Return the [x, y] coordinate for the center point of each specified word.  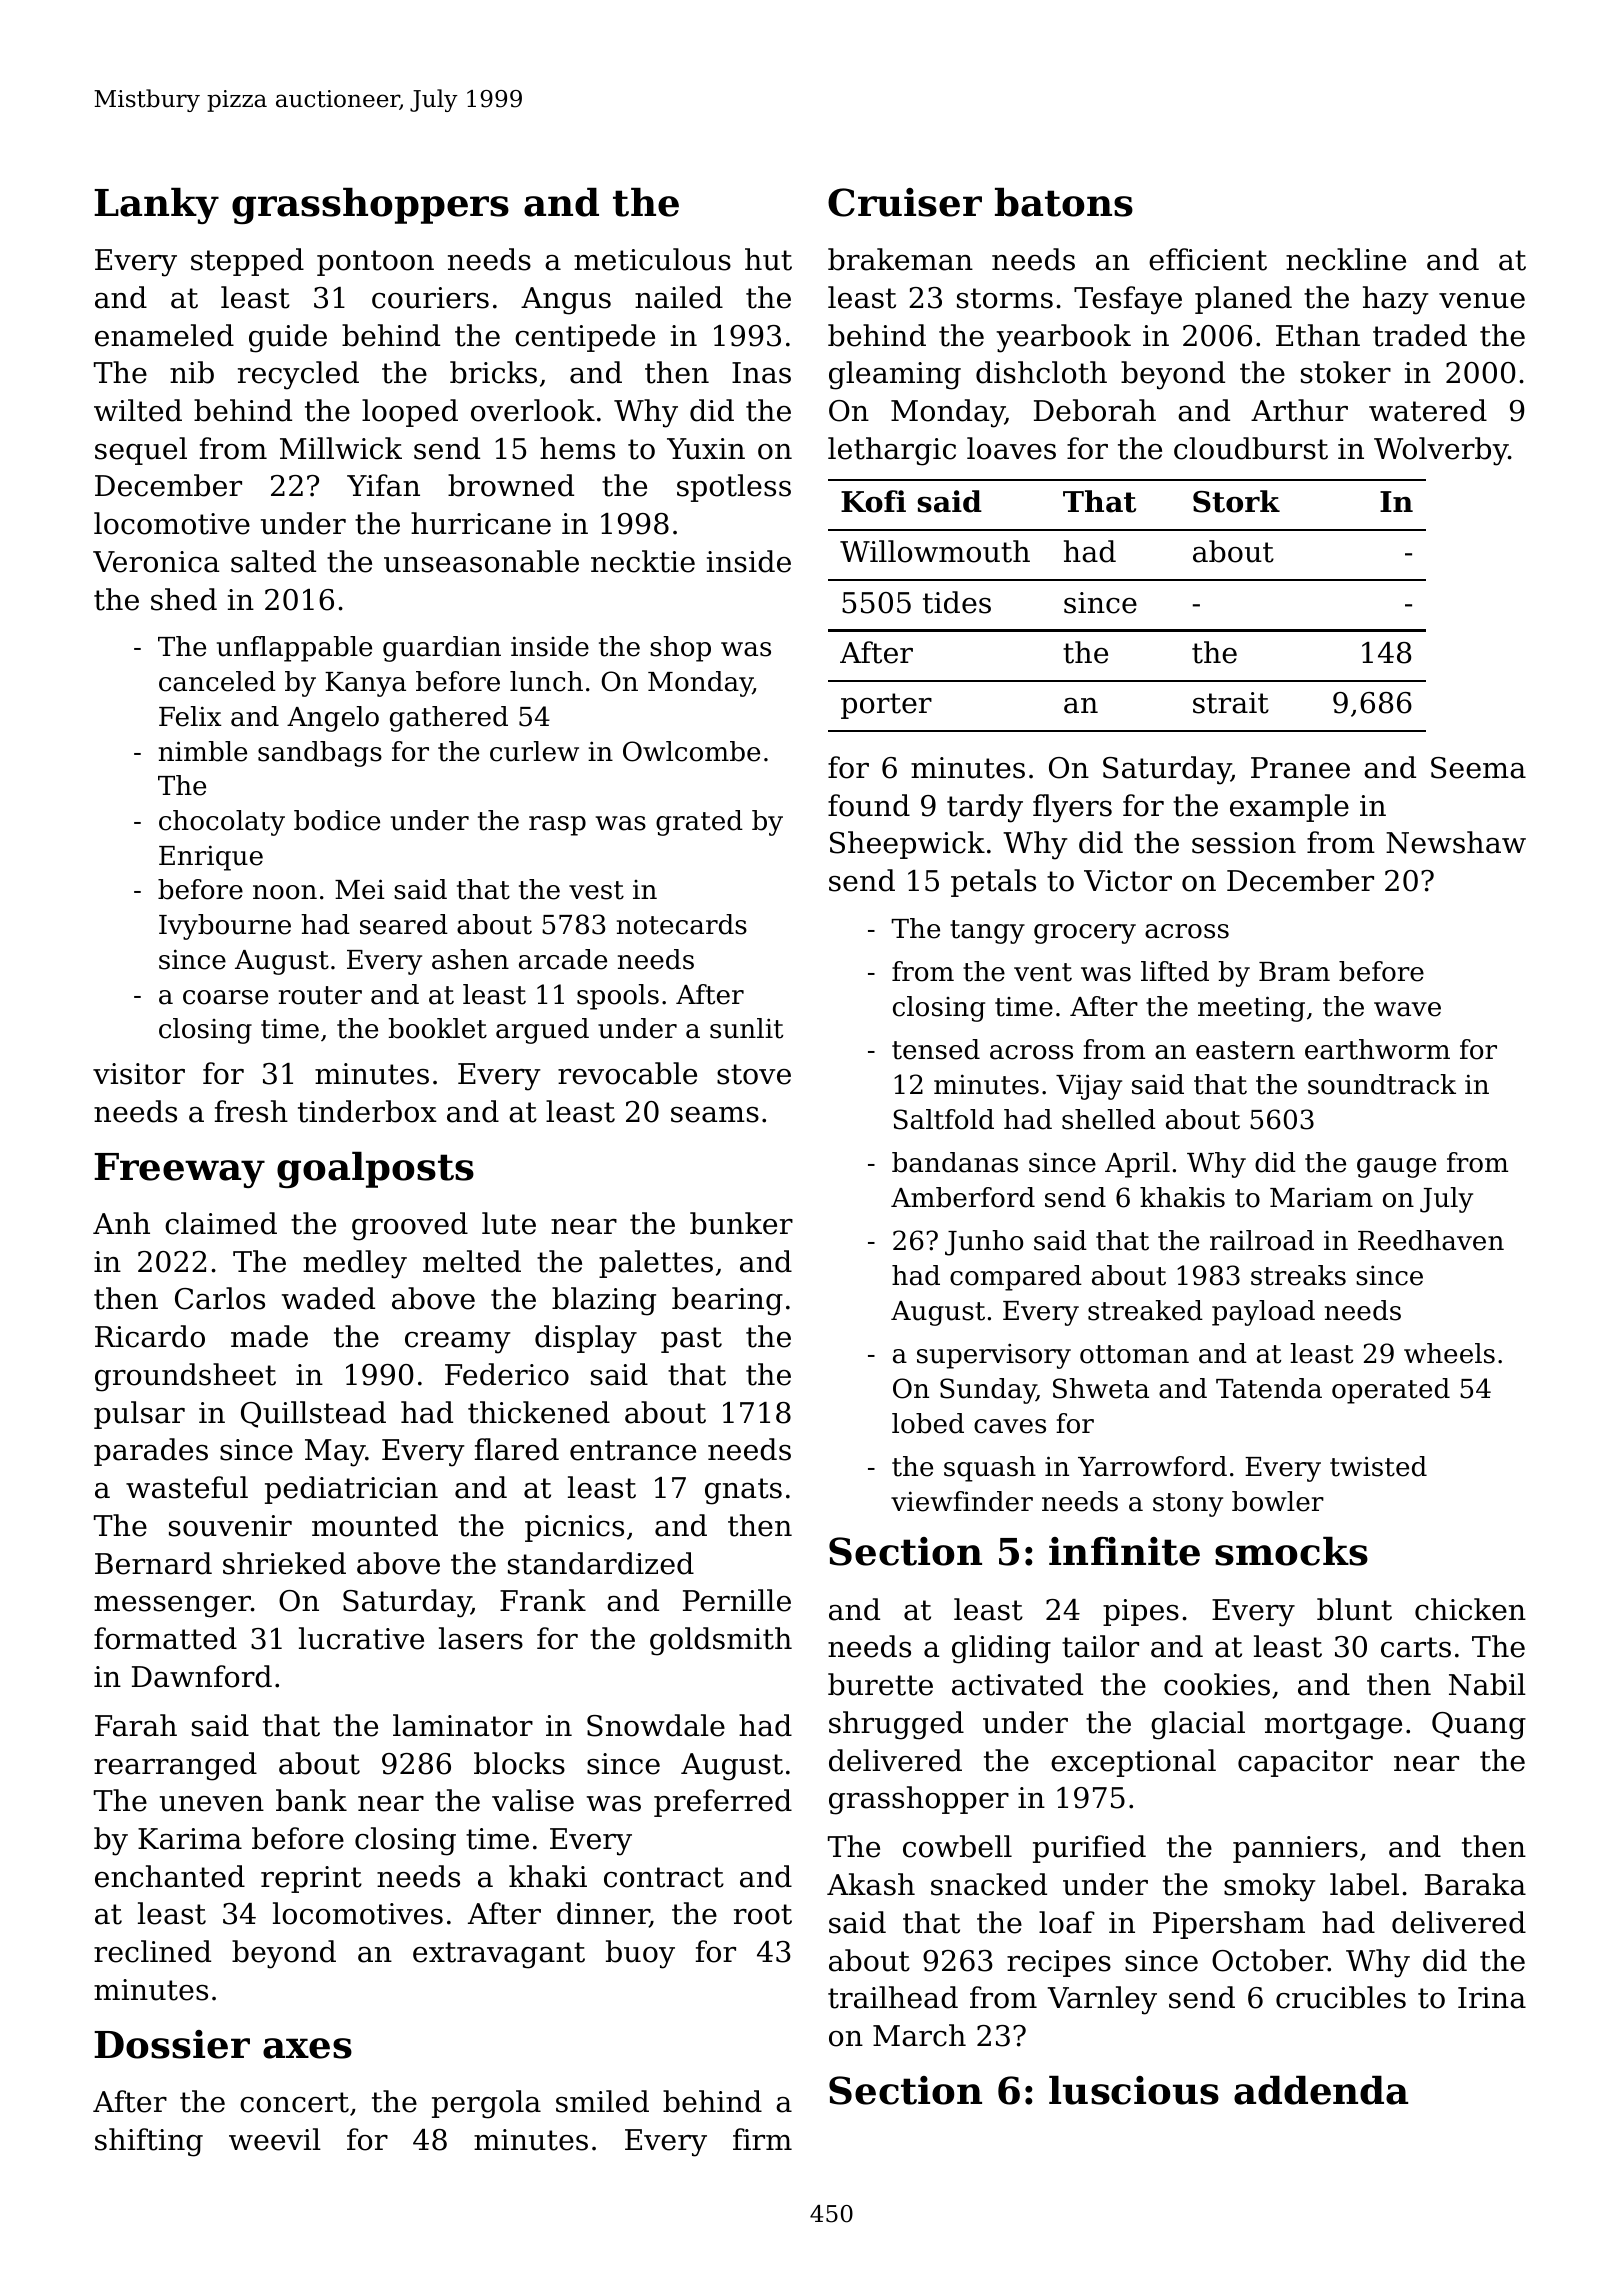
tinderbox [367, 1111]
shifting [149, 2142]
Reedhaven [1431, 1240]
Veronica [156, 562]
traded [1420, 335]
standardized [601, 1563]
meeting [1251, 1009]
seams [715, 1115]
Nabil [1487, 1684]
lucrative [361, 1638]
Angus [566, 301]
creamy [458, 1343]
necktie [643, 561]
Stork [1236, 501]
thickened [539, 1412]
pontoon [375, 263]
